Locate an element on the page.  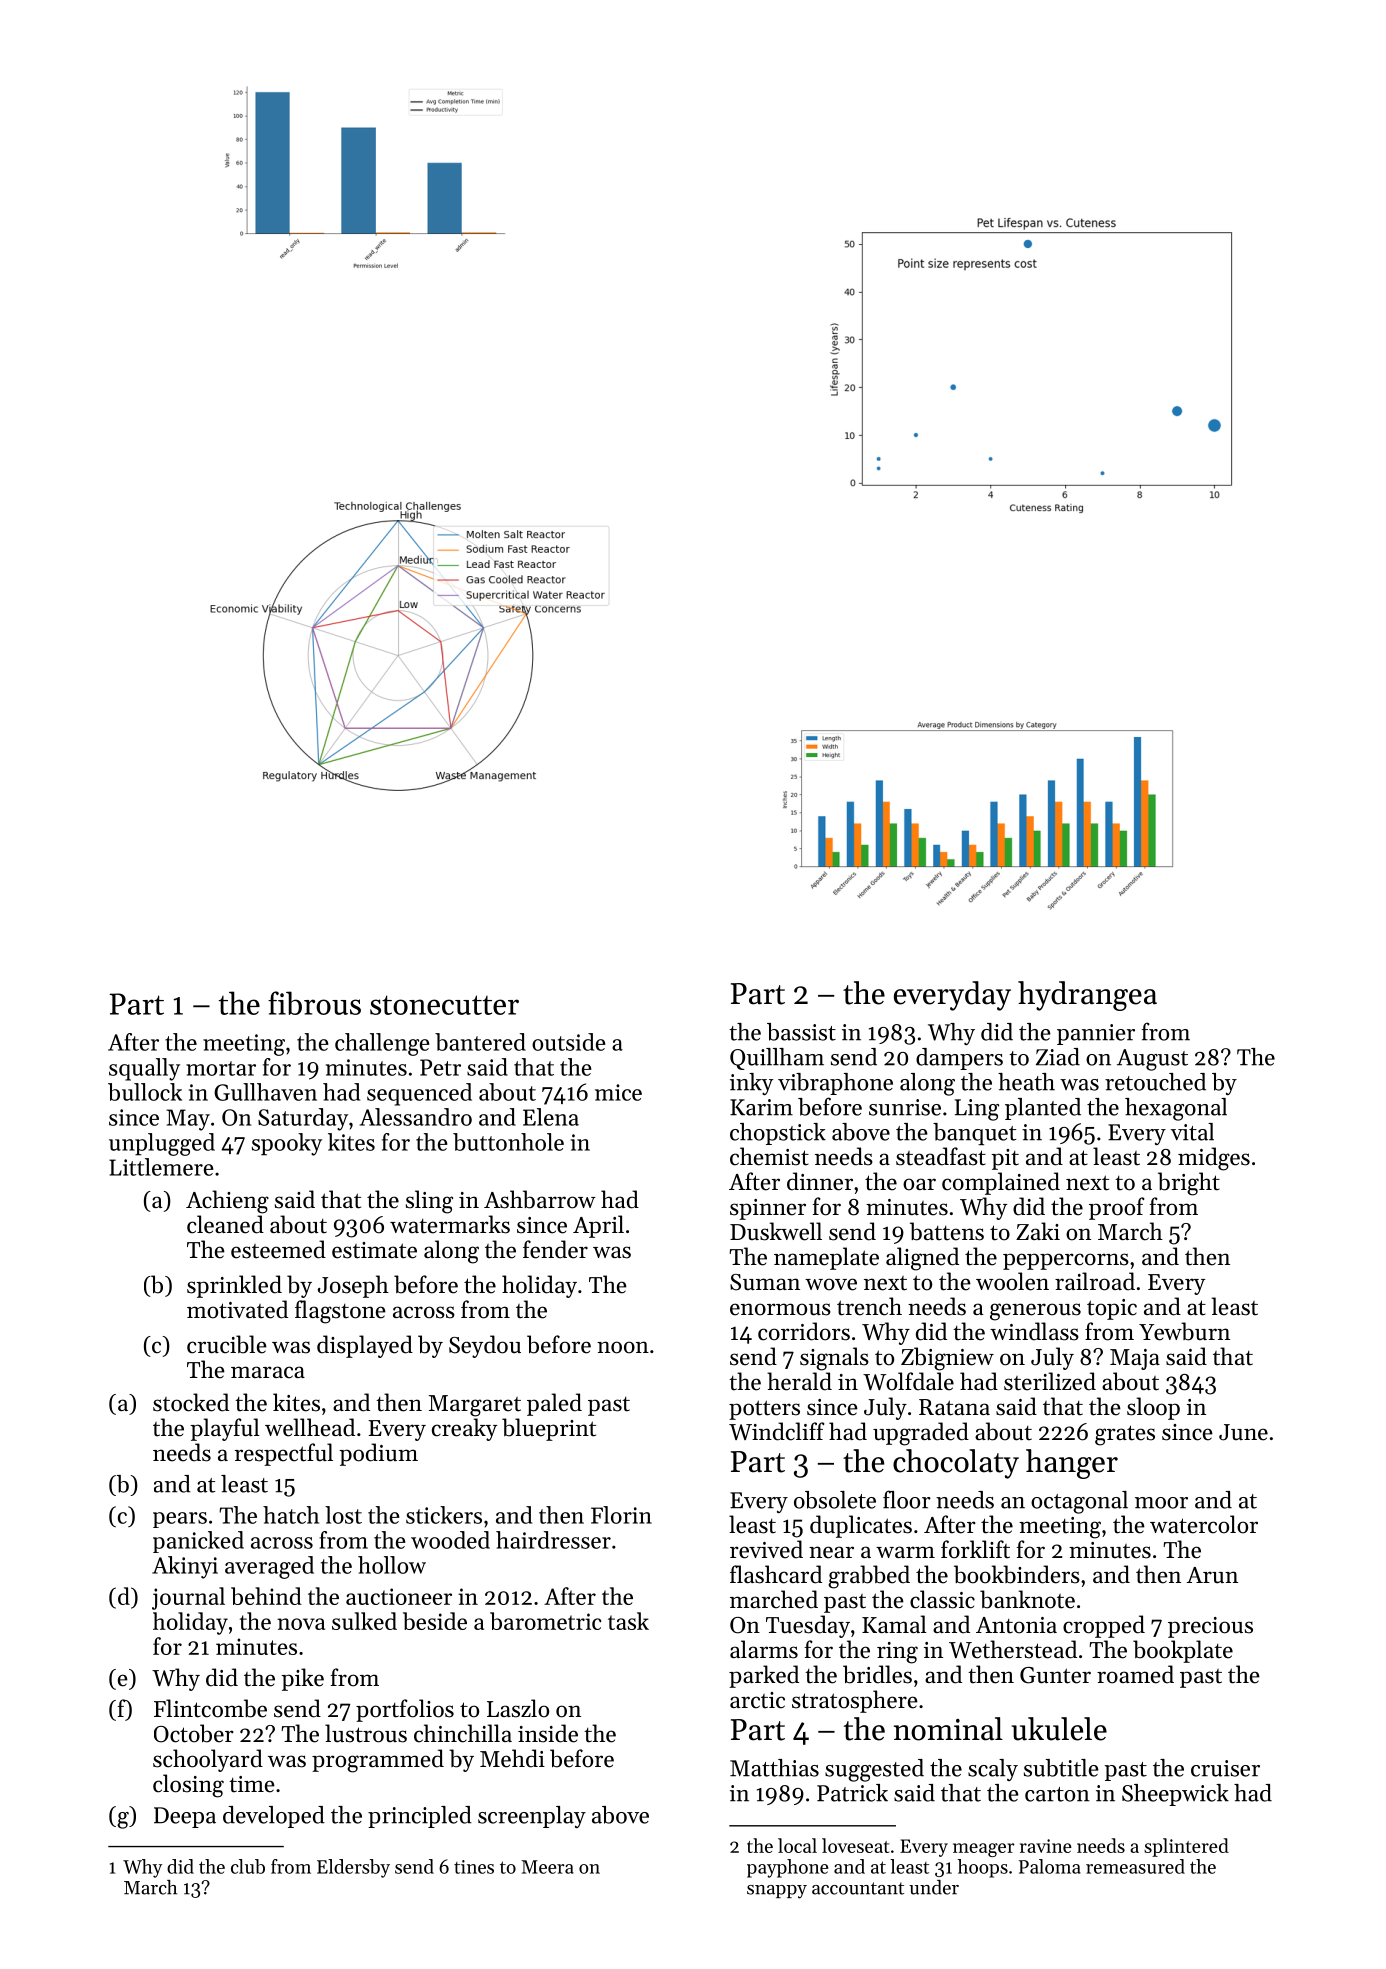
snappy is located at coordinates (777, 1892).
